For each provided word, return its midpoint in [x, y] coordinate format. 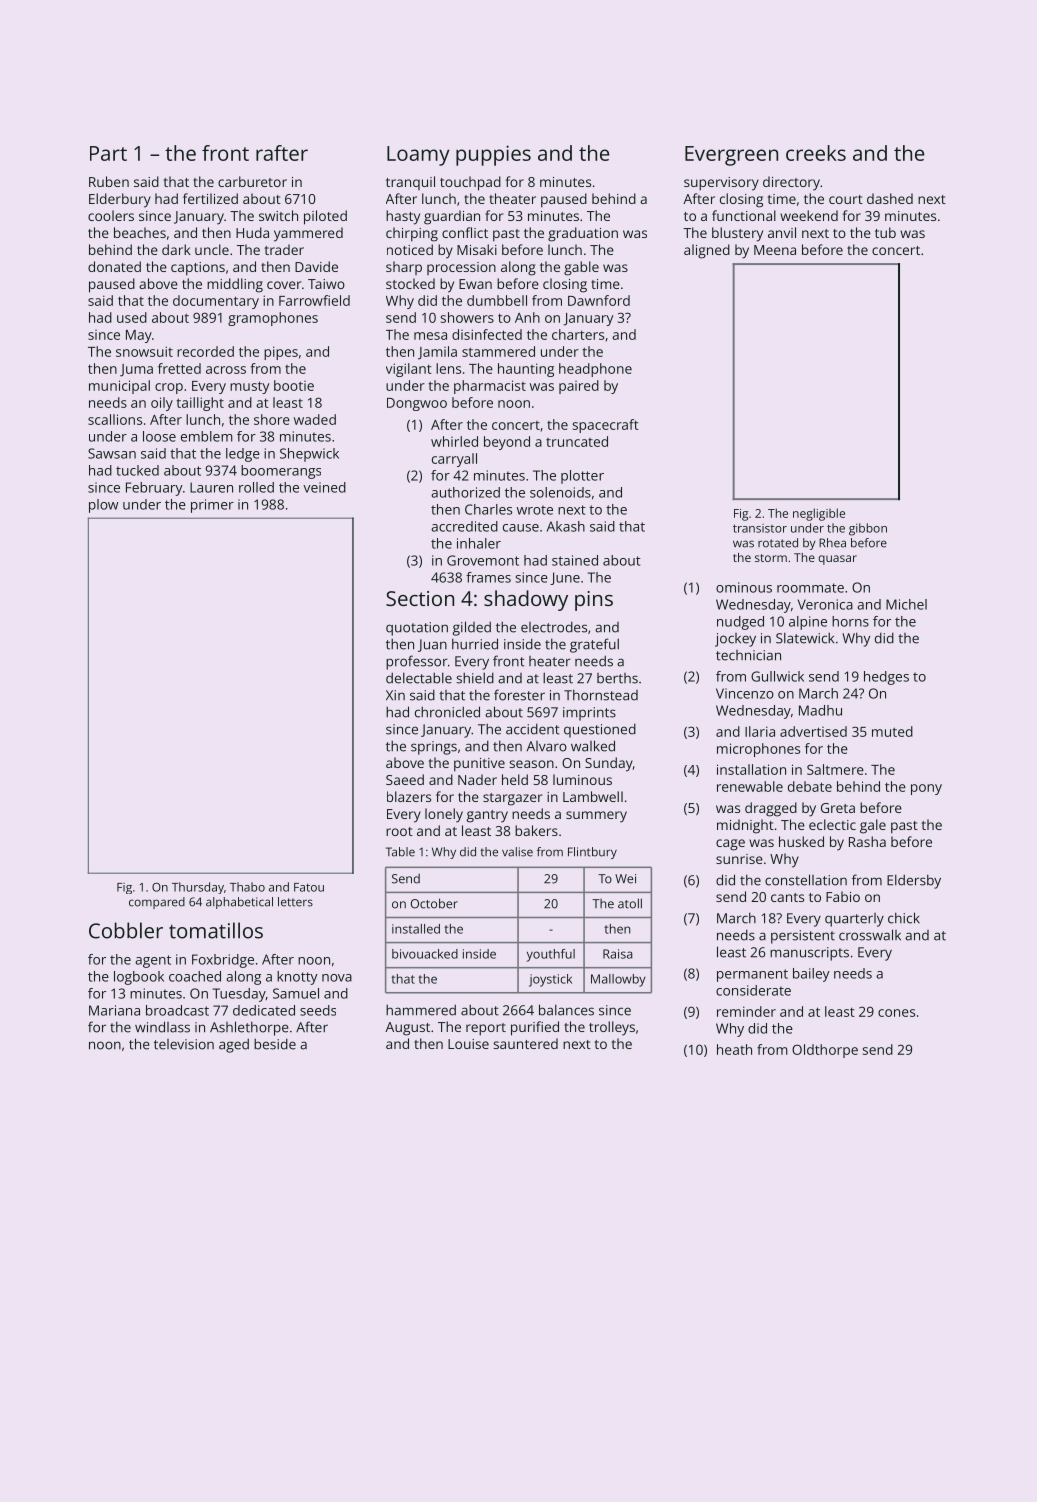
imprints [589, 714]
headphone [595, 370]
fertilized [210, 198]
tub [885, 232]
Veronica [825, 604]
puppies [493, 155]
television [184, 1044]
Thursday [198, 888]
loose [159, 436]
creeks [816, 153]
